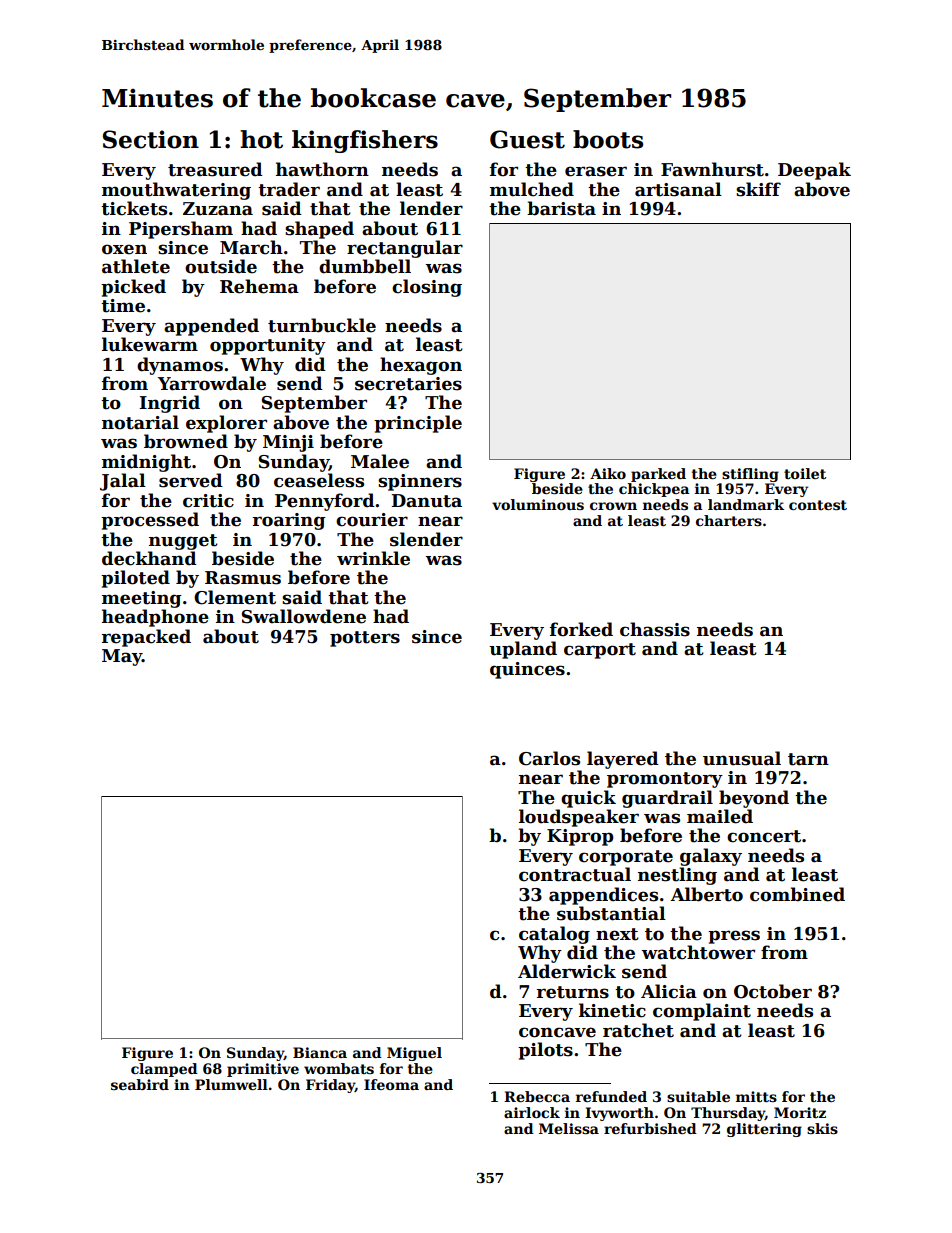  I want to click on chassis, so click(655, 629).
